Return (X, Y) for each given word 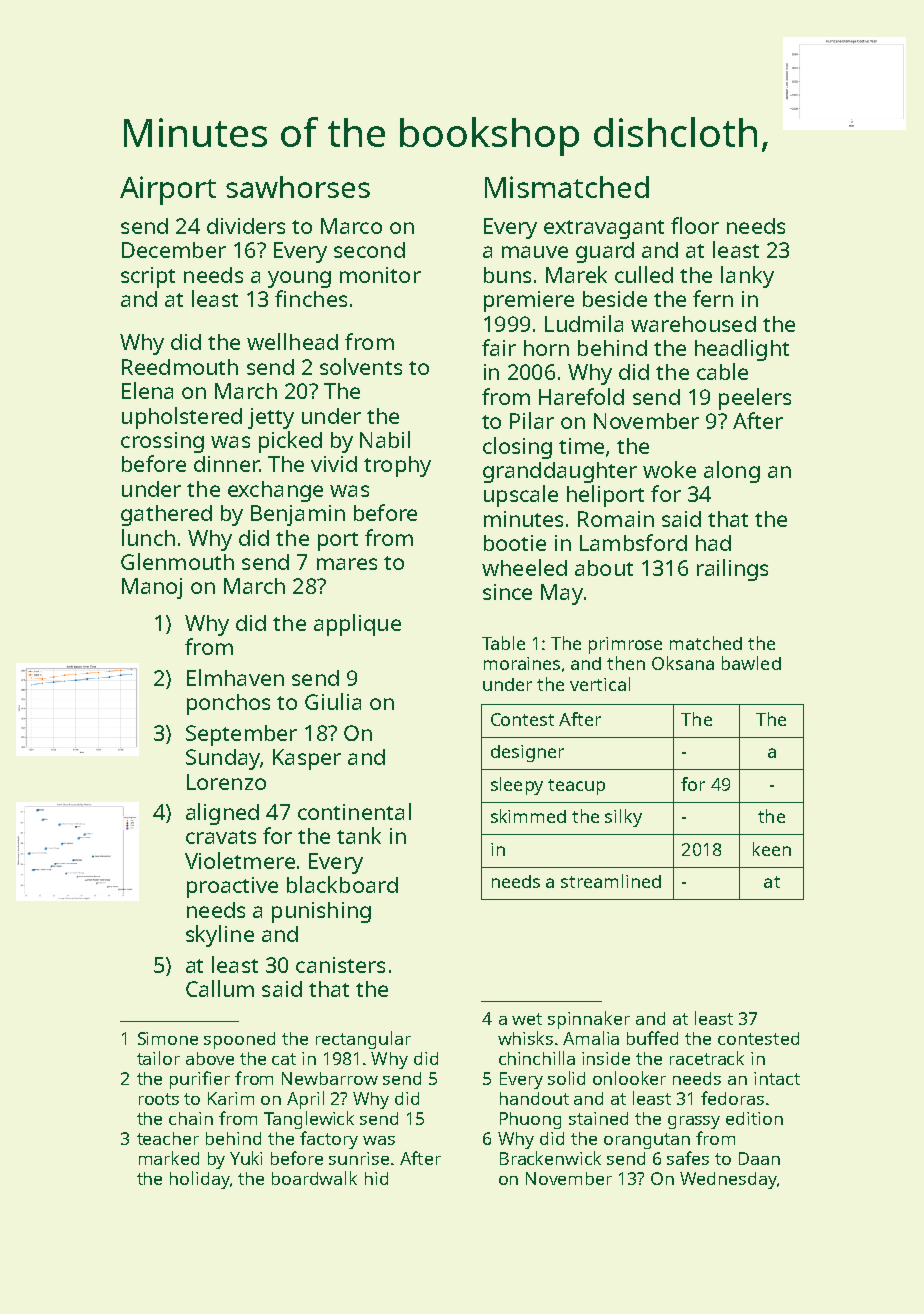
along (732, 472)
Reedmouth (180, 367)
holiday (200, 1180)
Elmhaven (235, 677)
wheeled (524, 567)
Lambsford (633, 542)
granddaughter (560, 472)
